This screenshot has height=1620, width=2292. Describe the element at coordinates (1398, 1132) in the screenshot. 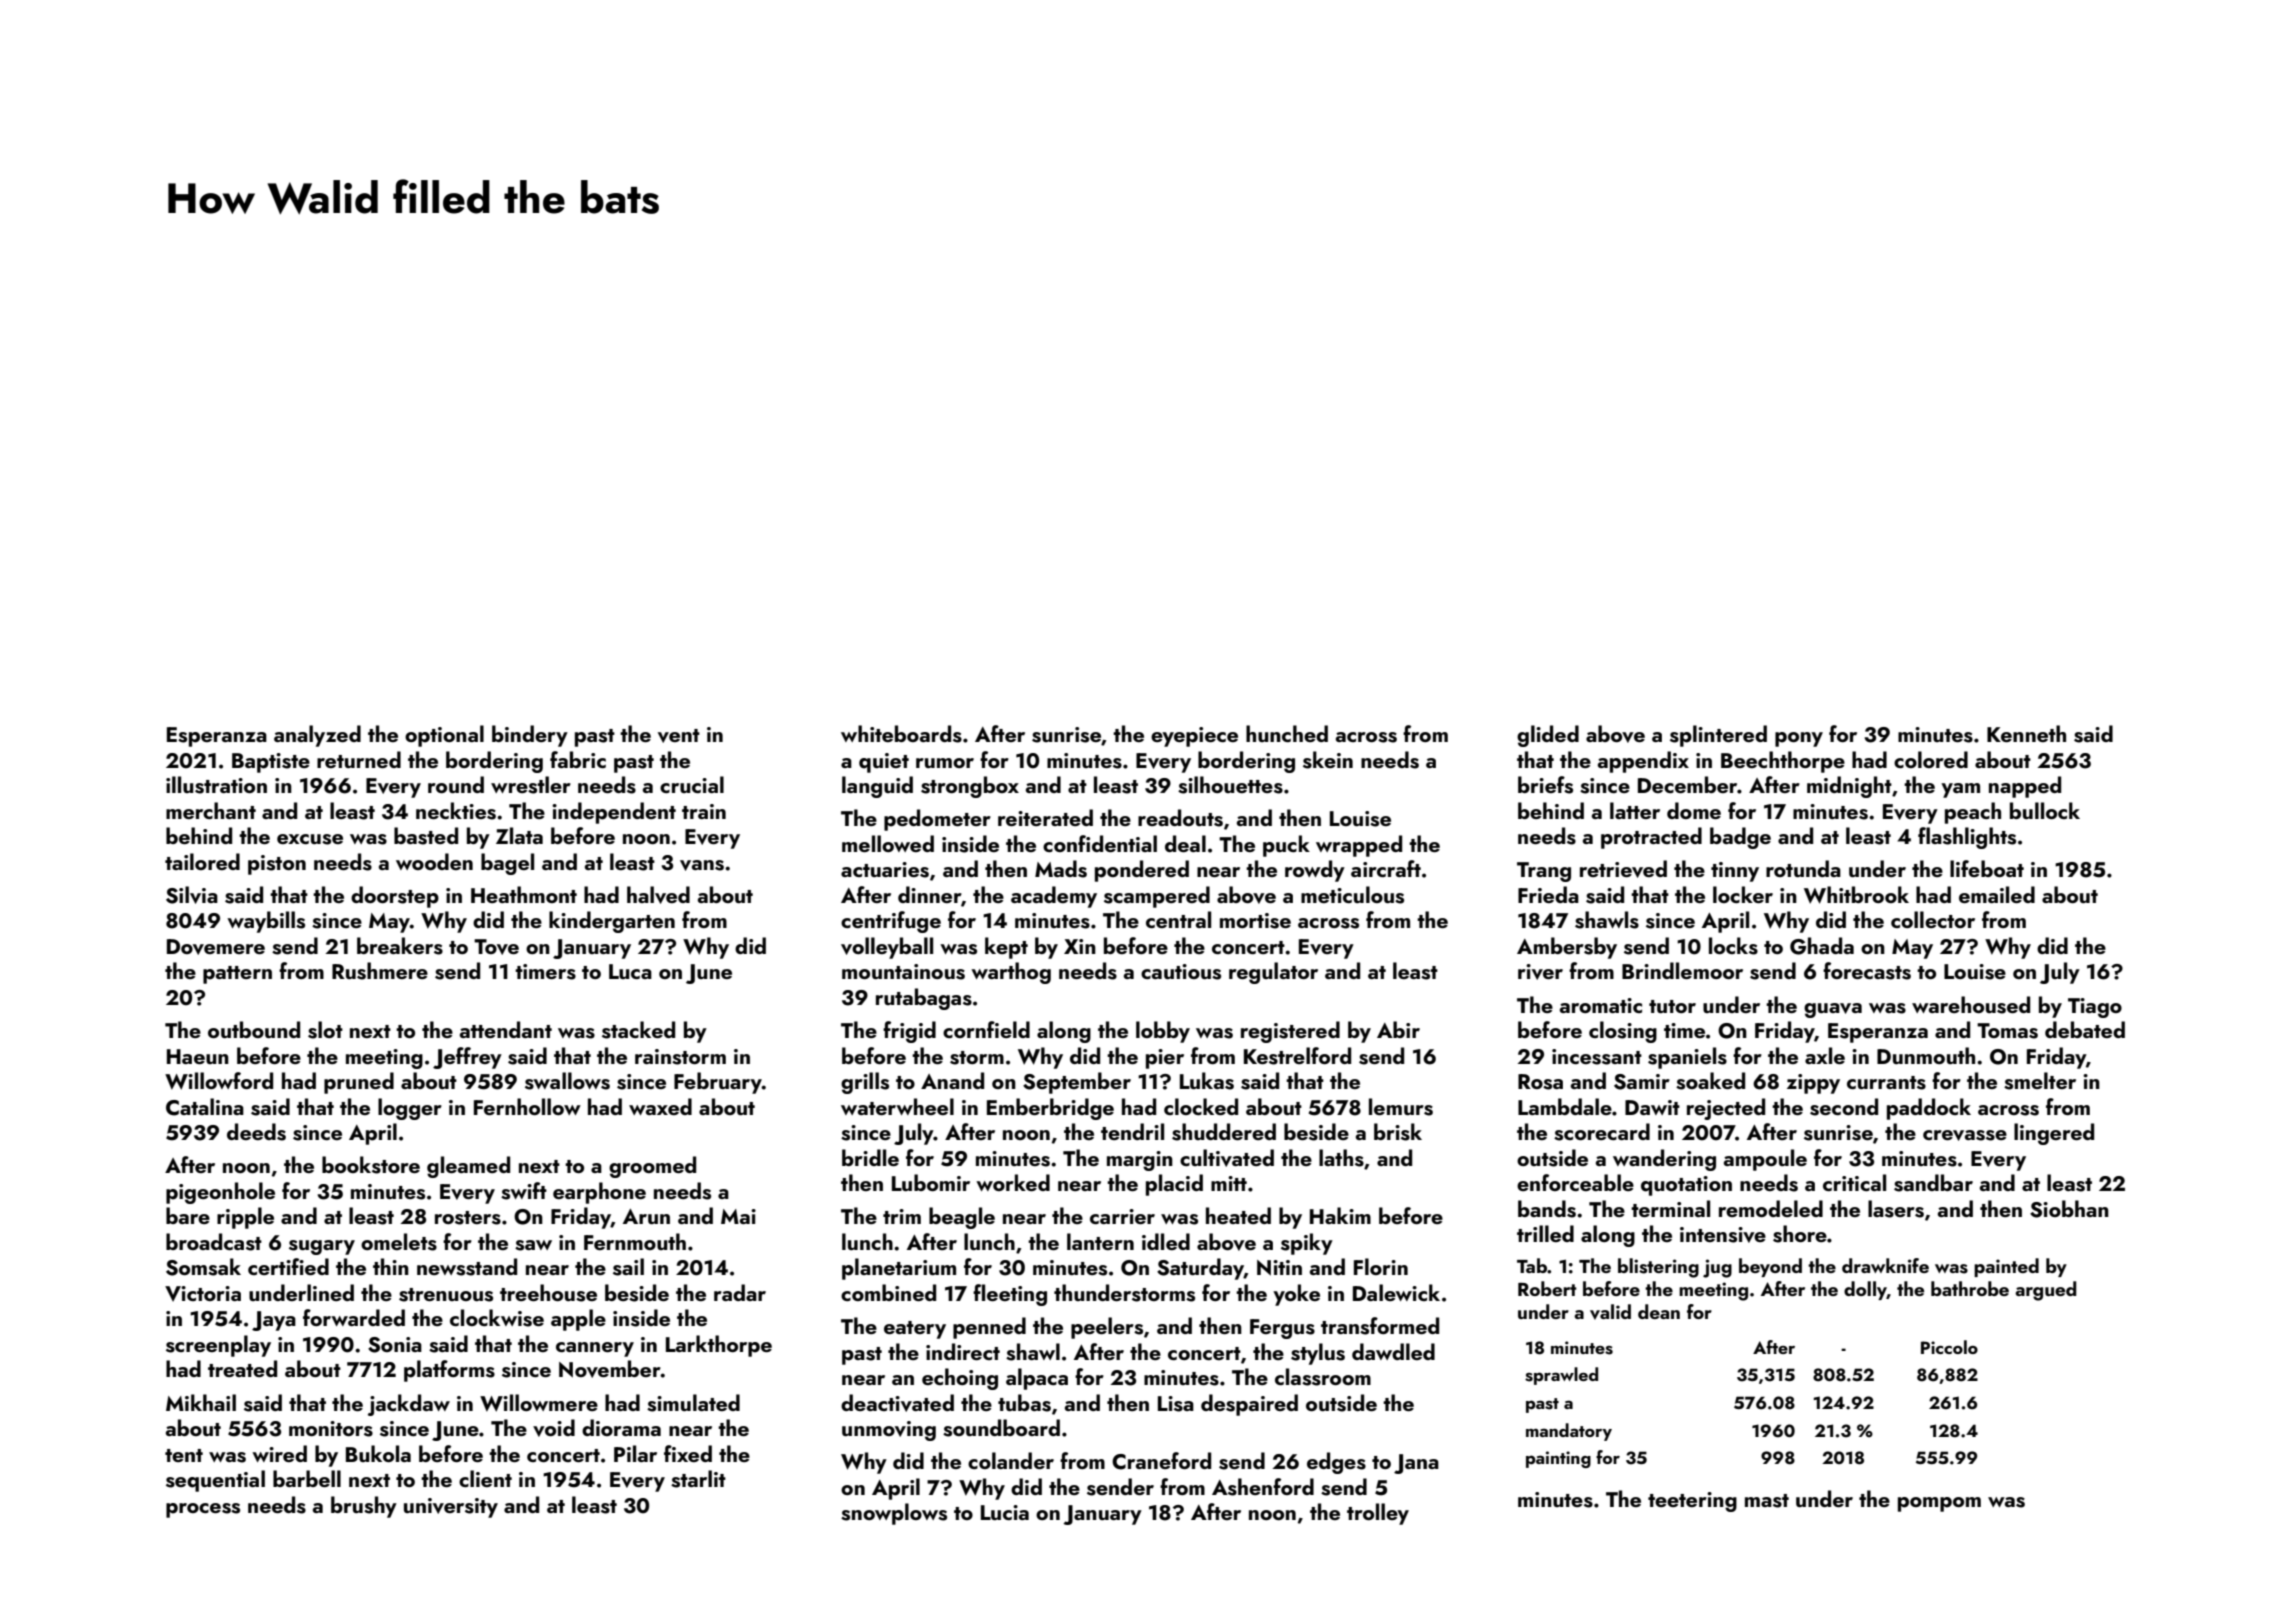

I see `brisk` at that location.
